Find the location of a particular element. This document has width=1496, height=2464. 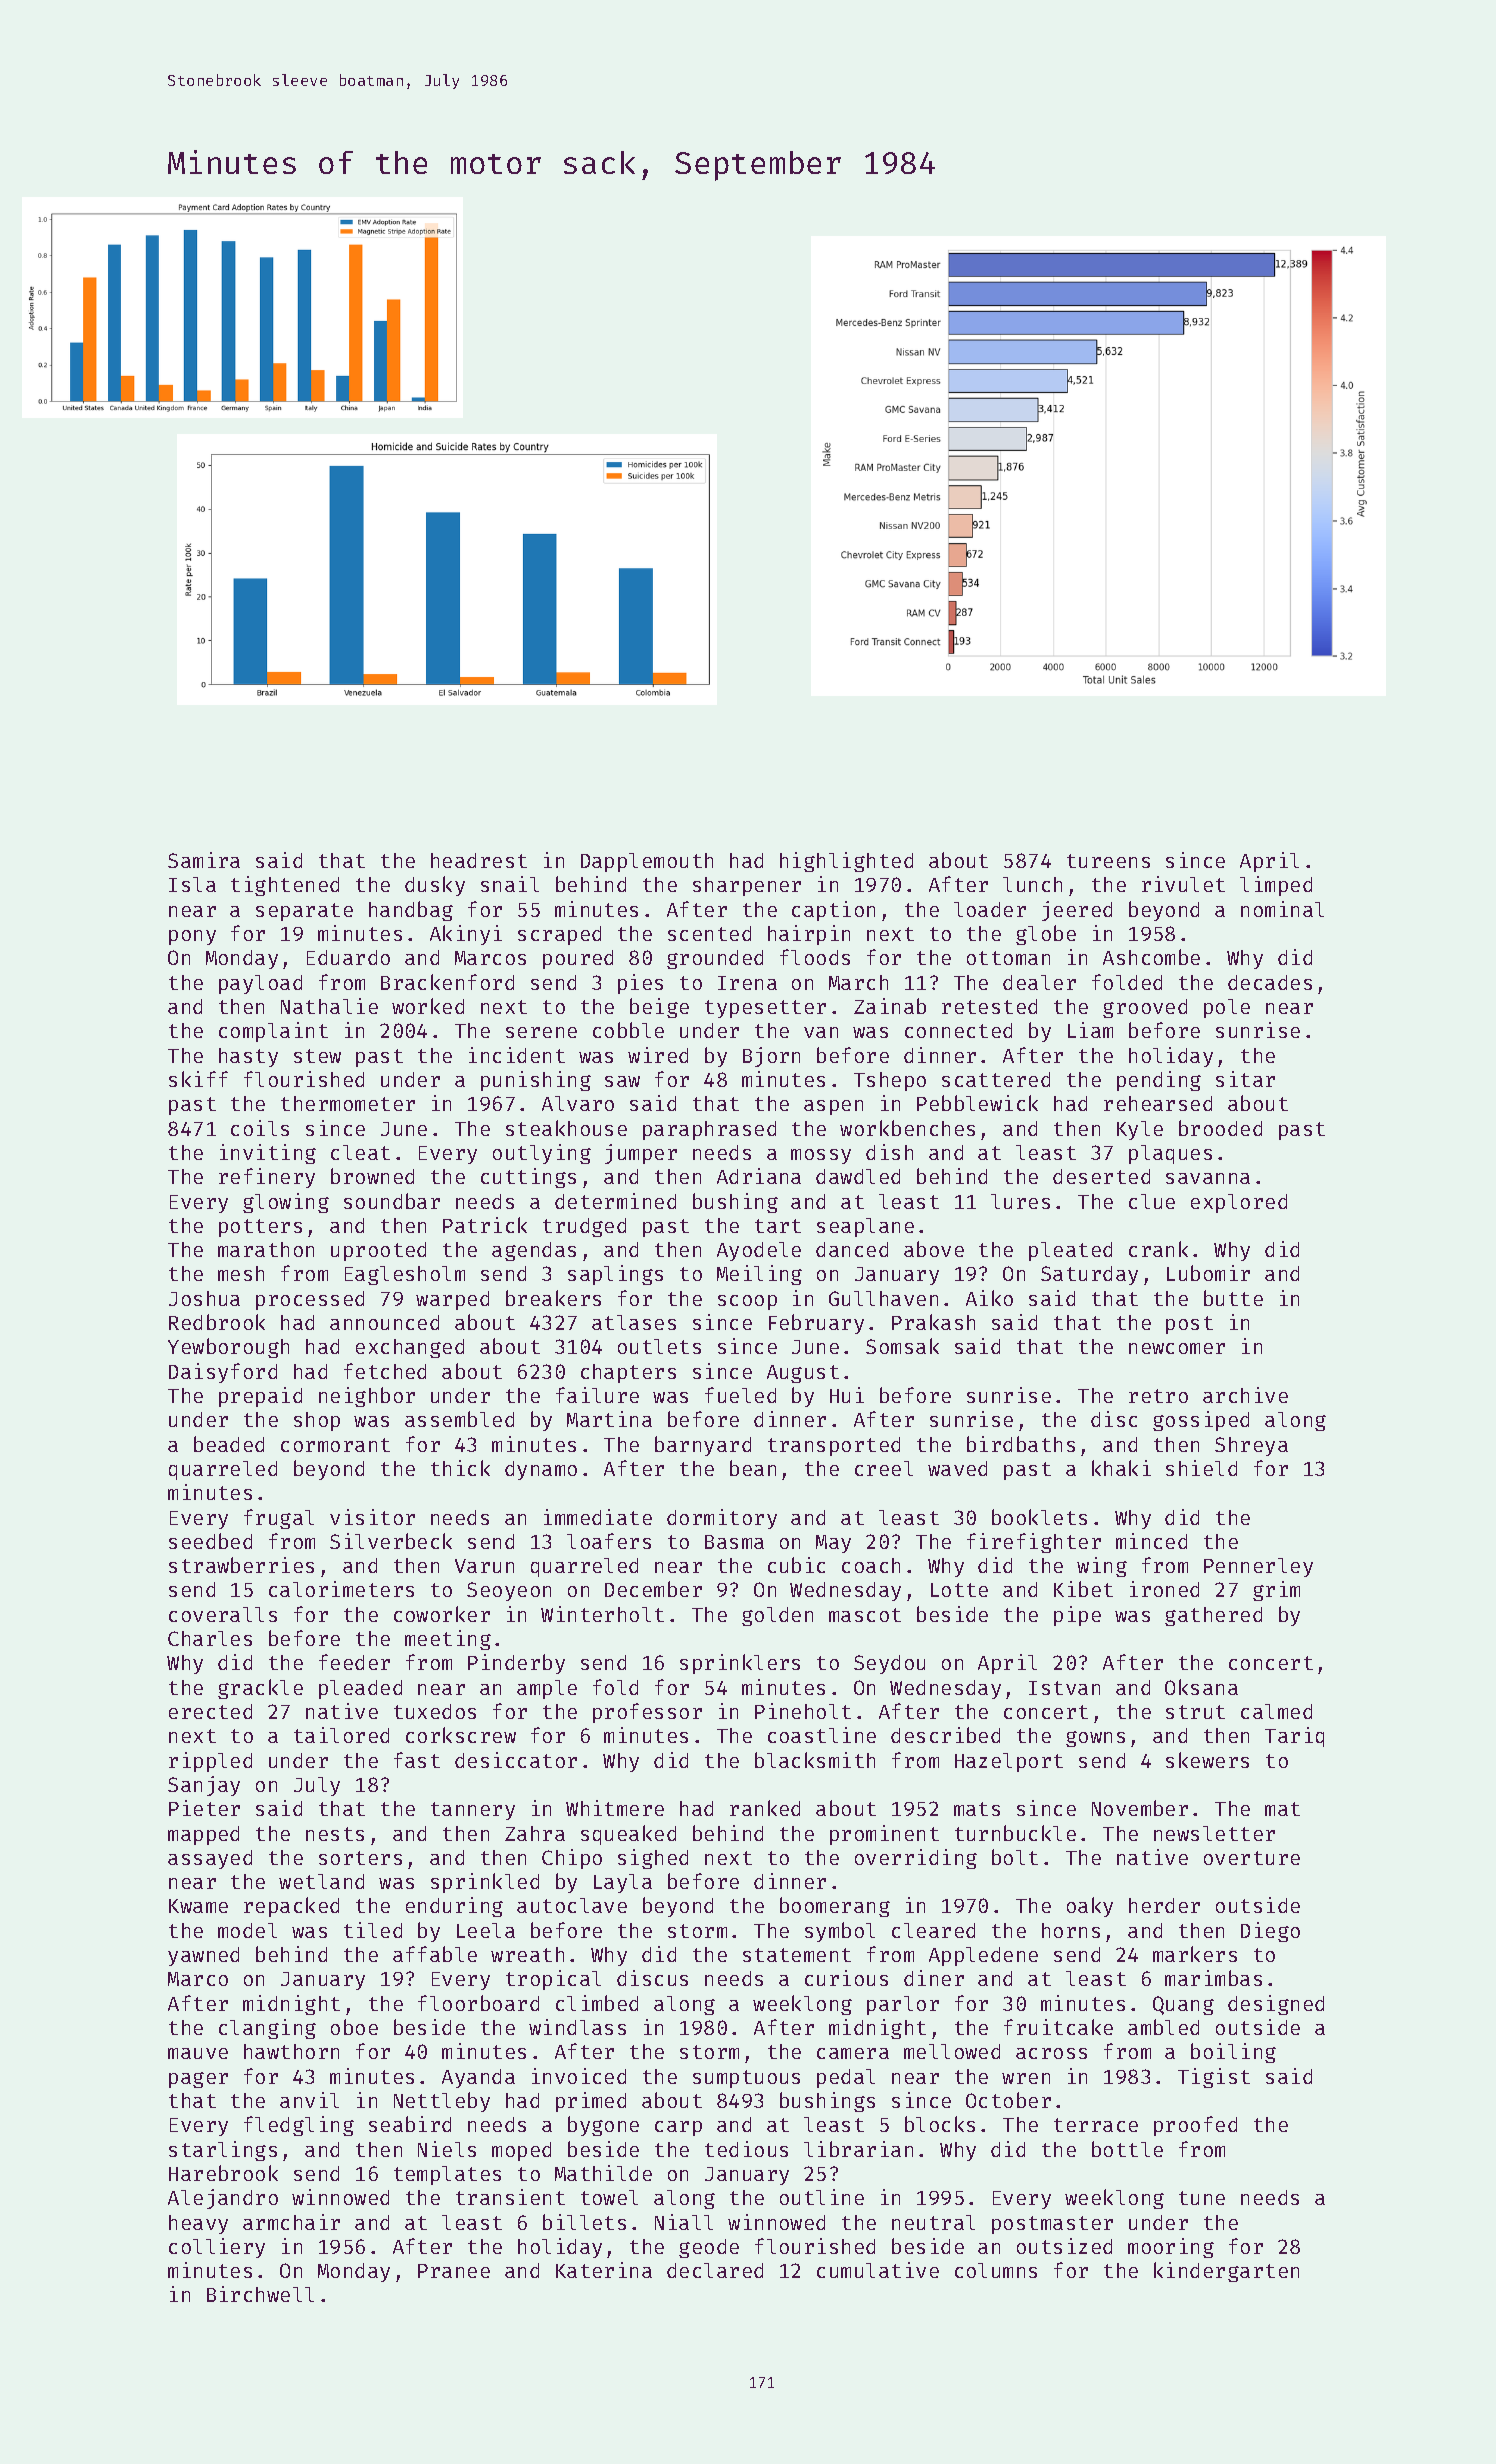

payload is located at coordinates (260, 984).
